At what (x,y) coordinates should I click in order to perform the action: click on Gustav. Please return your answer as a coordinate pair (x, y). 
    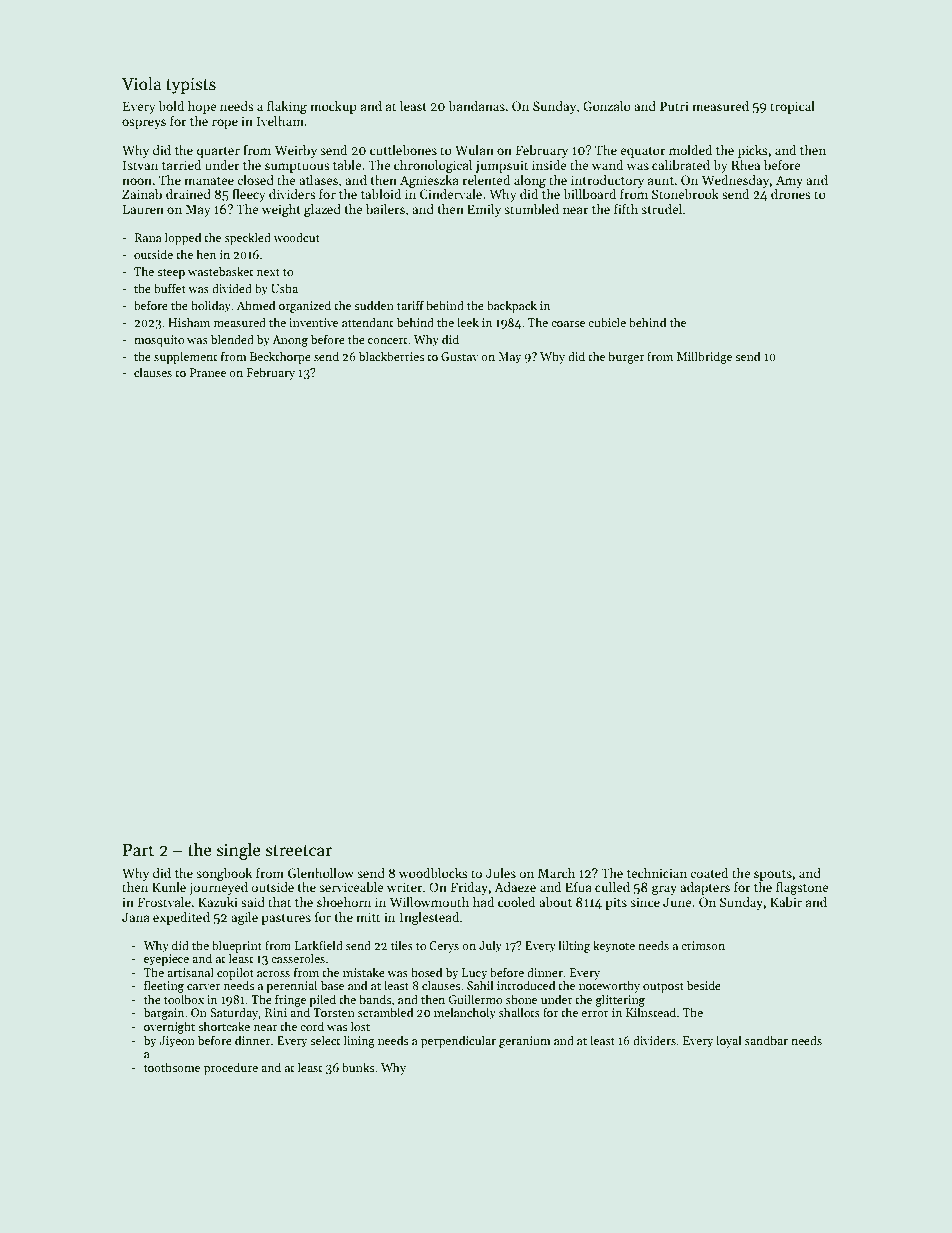
    Looking at the image, I should click on (460, 356).
